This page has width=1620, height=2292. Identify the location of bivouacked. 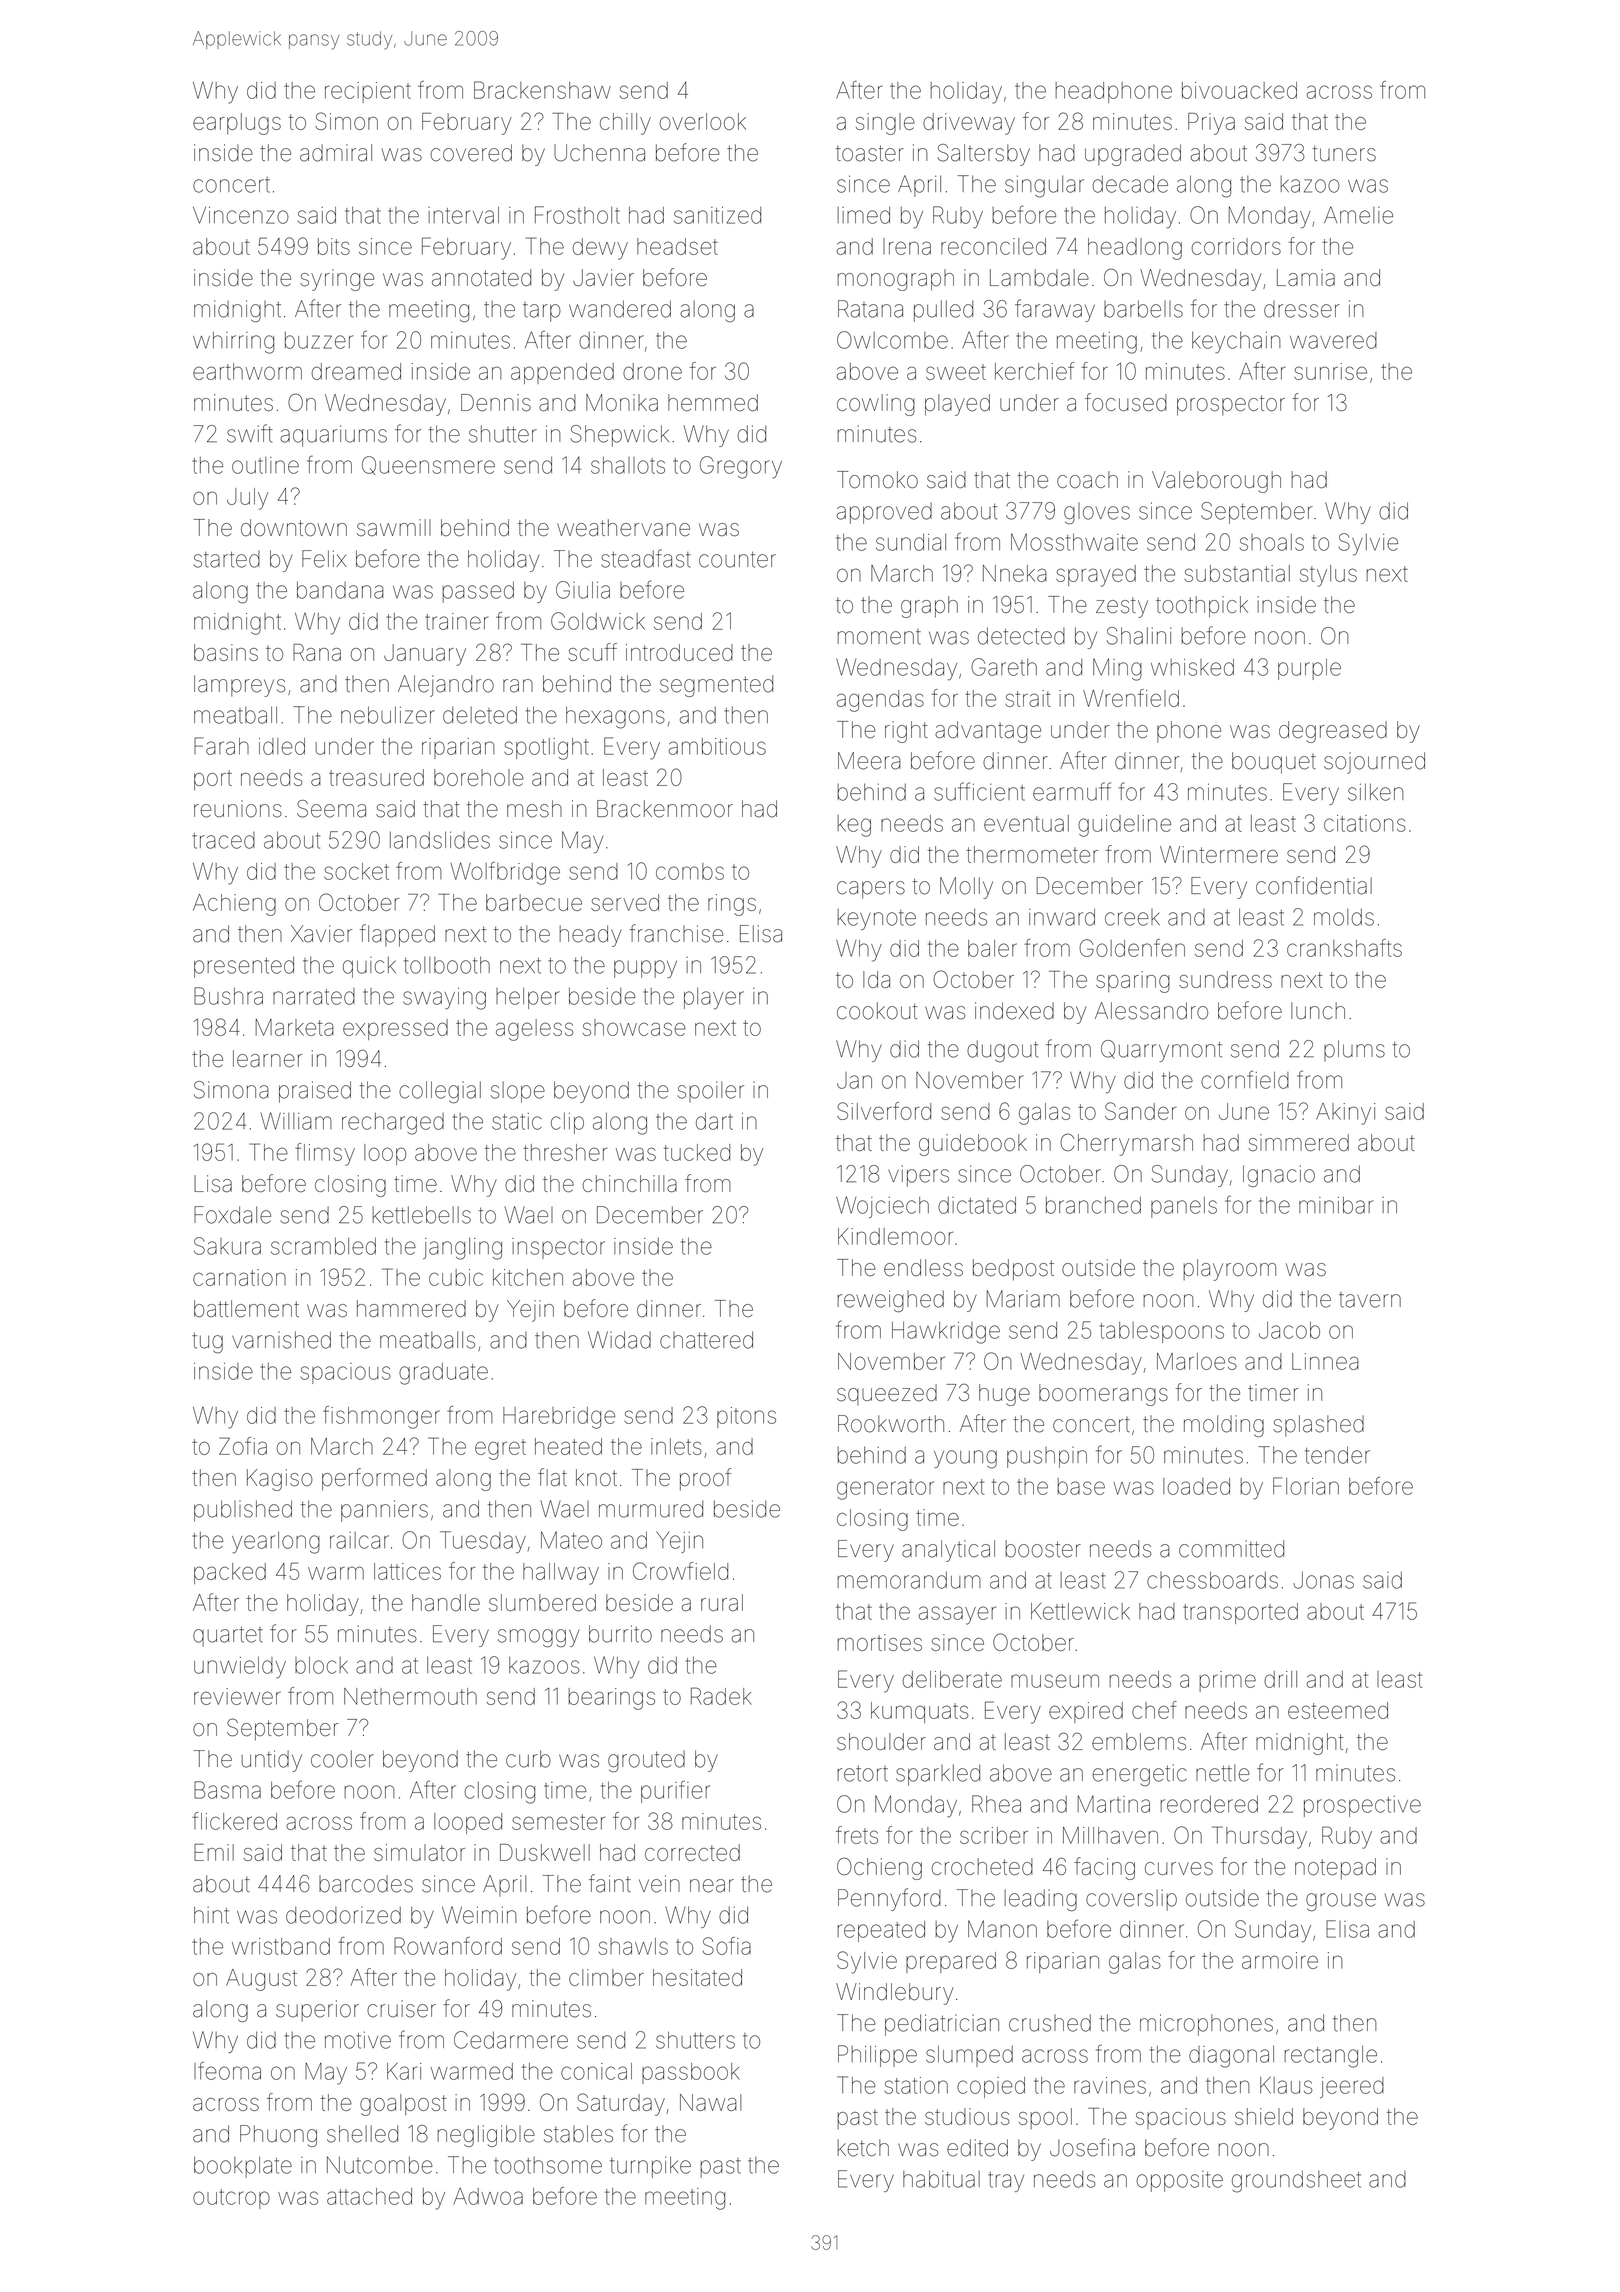
(1239, 90).
